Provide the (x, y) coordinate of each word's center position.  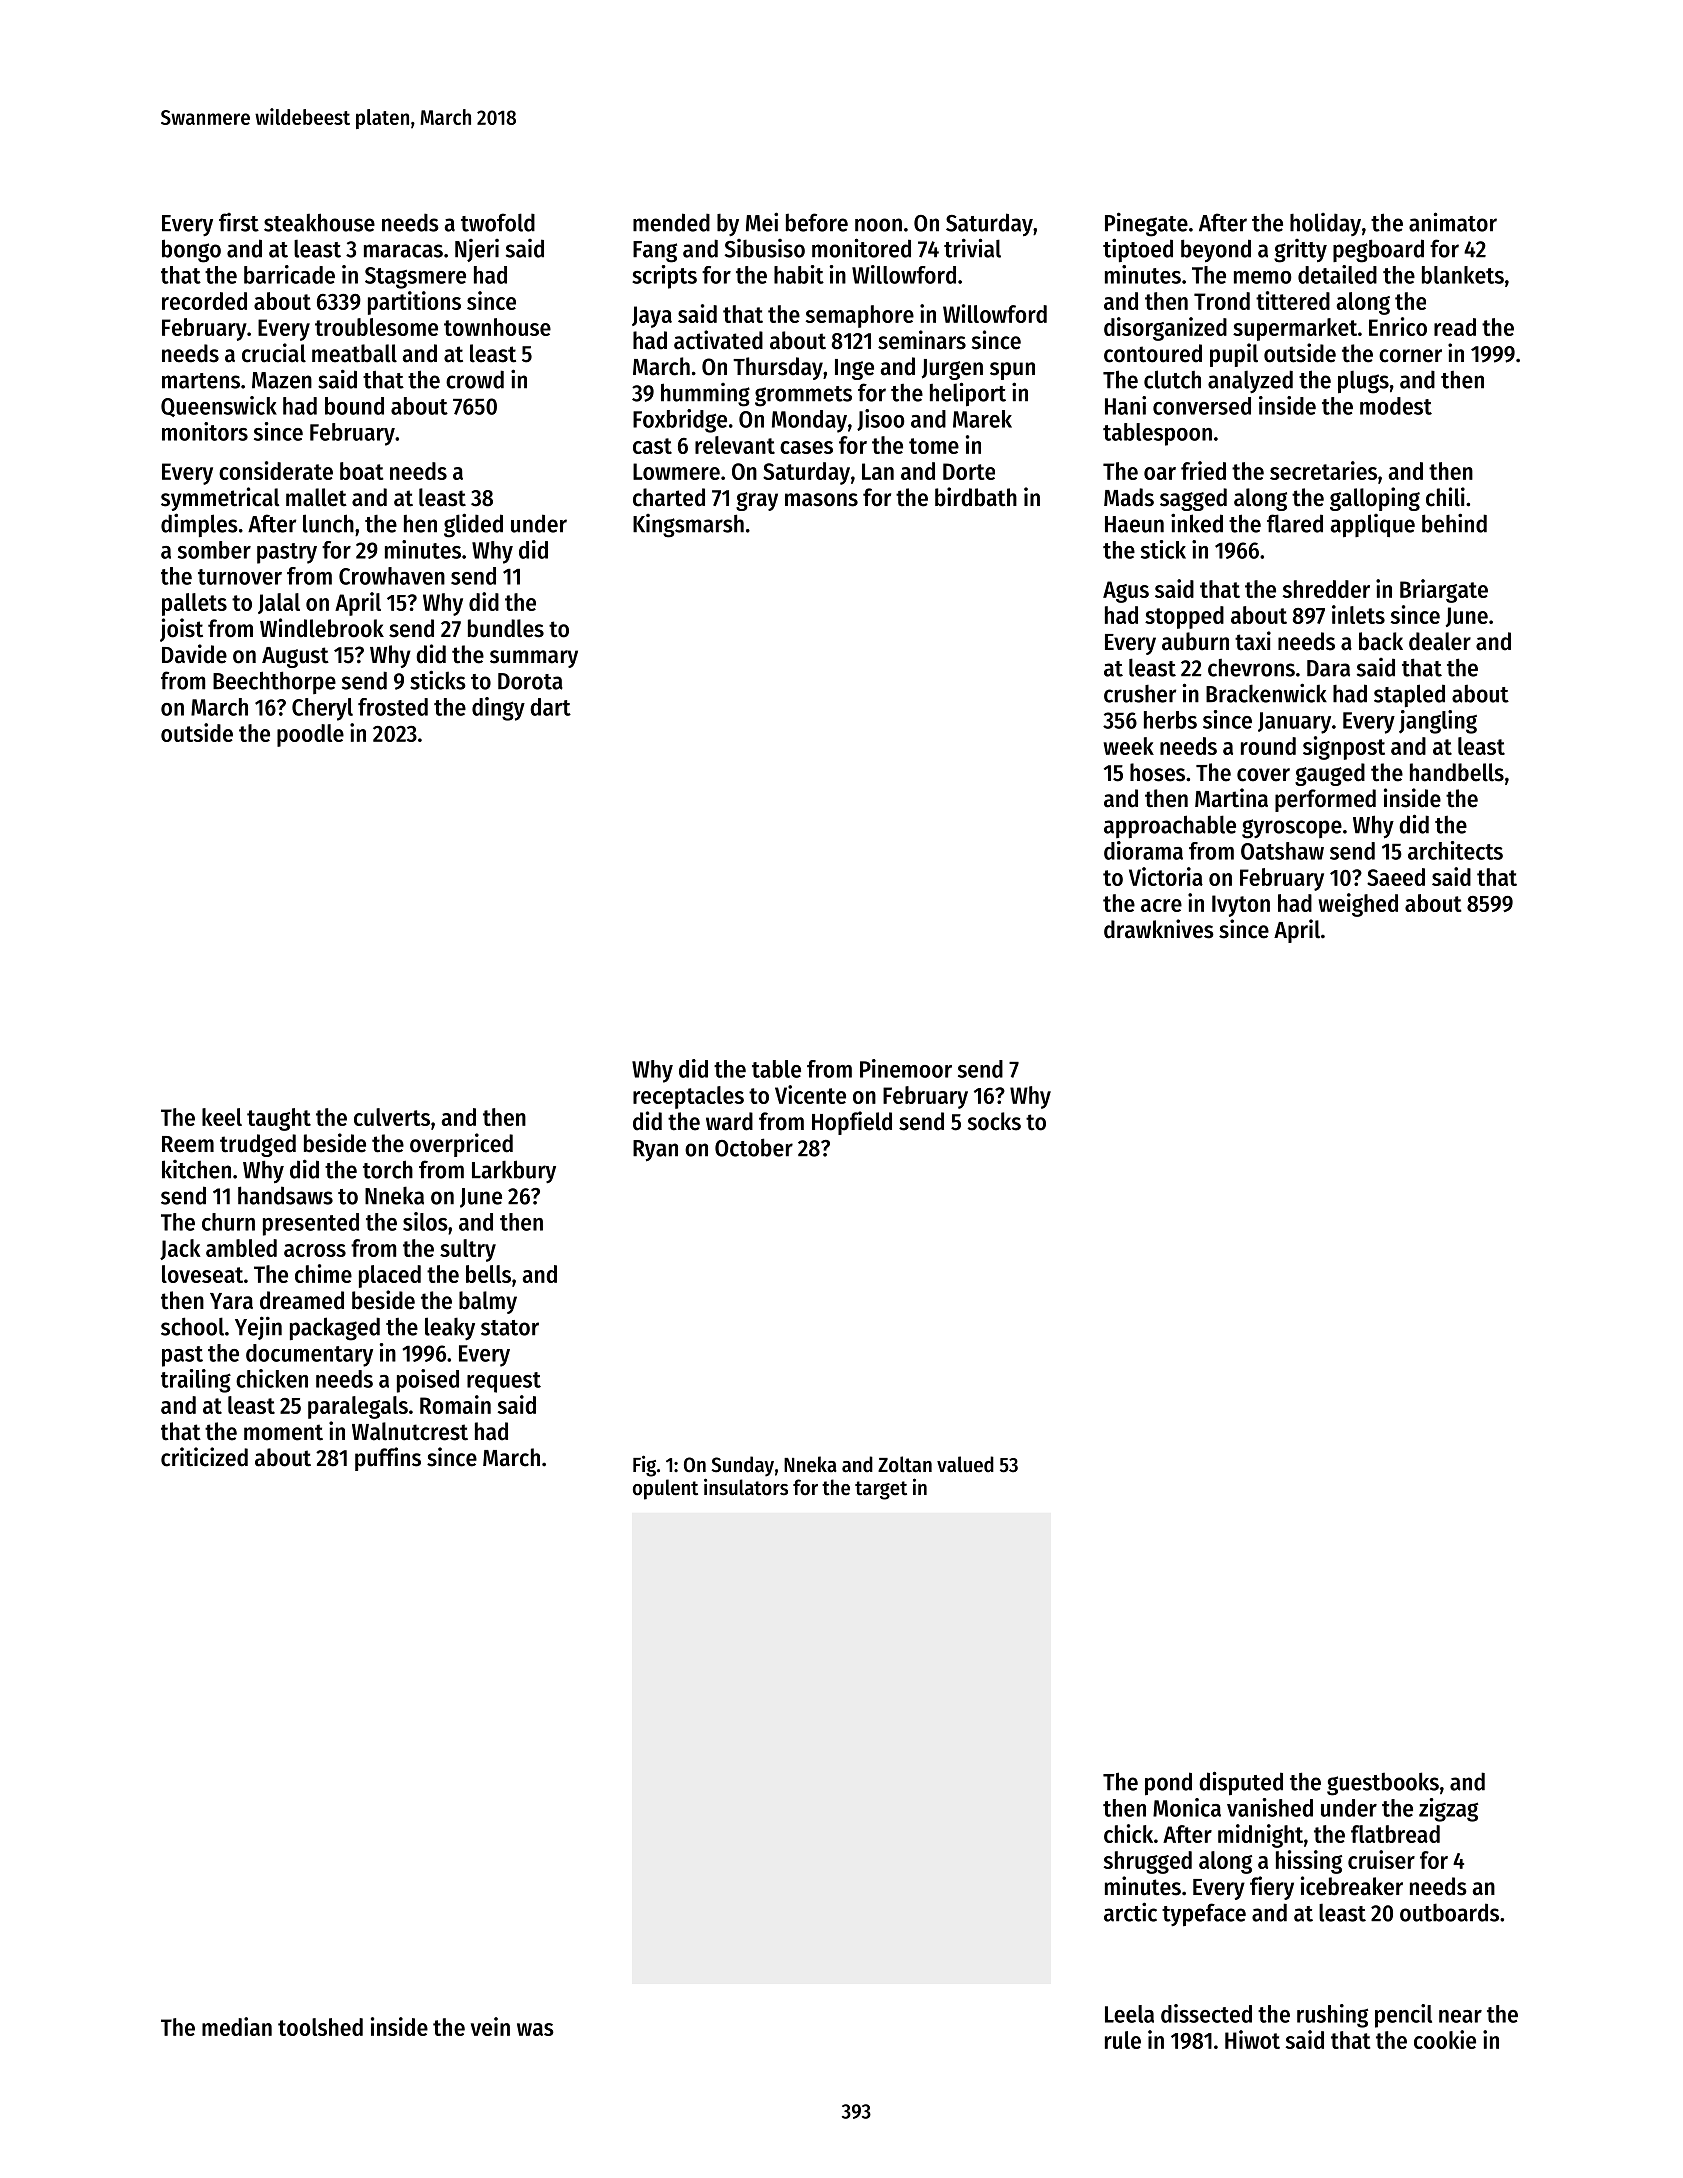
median (237, 2026)
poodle (310, 735)
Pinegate (1146, 224)
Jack (180, 1249)
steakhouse (319, 222)
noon (878, 225)
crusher (1140, 694)
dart (550, 707)
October (754, 1147)
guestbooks (1383, 1784)
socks (994, 1121)
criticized (204, 1457)
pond (1168, 1784)
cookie (1445, 2039)
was (535, 2029)
